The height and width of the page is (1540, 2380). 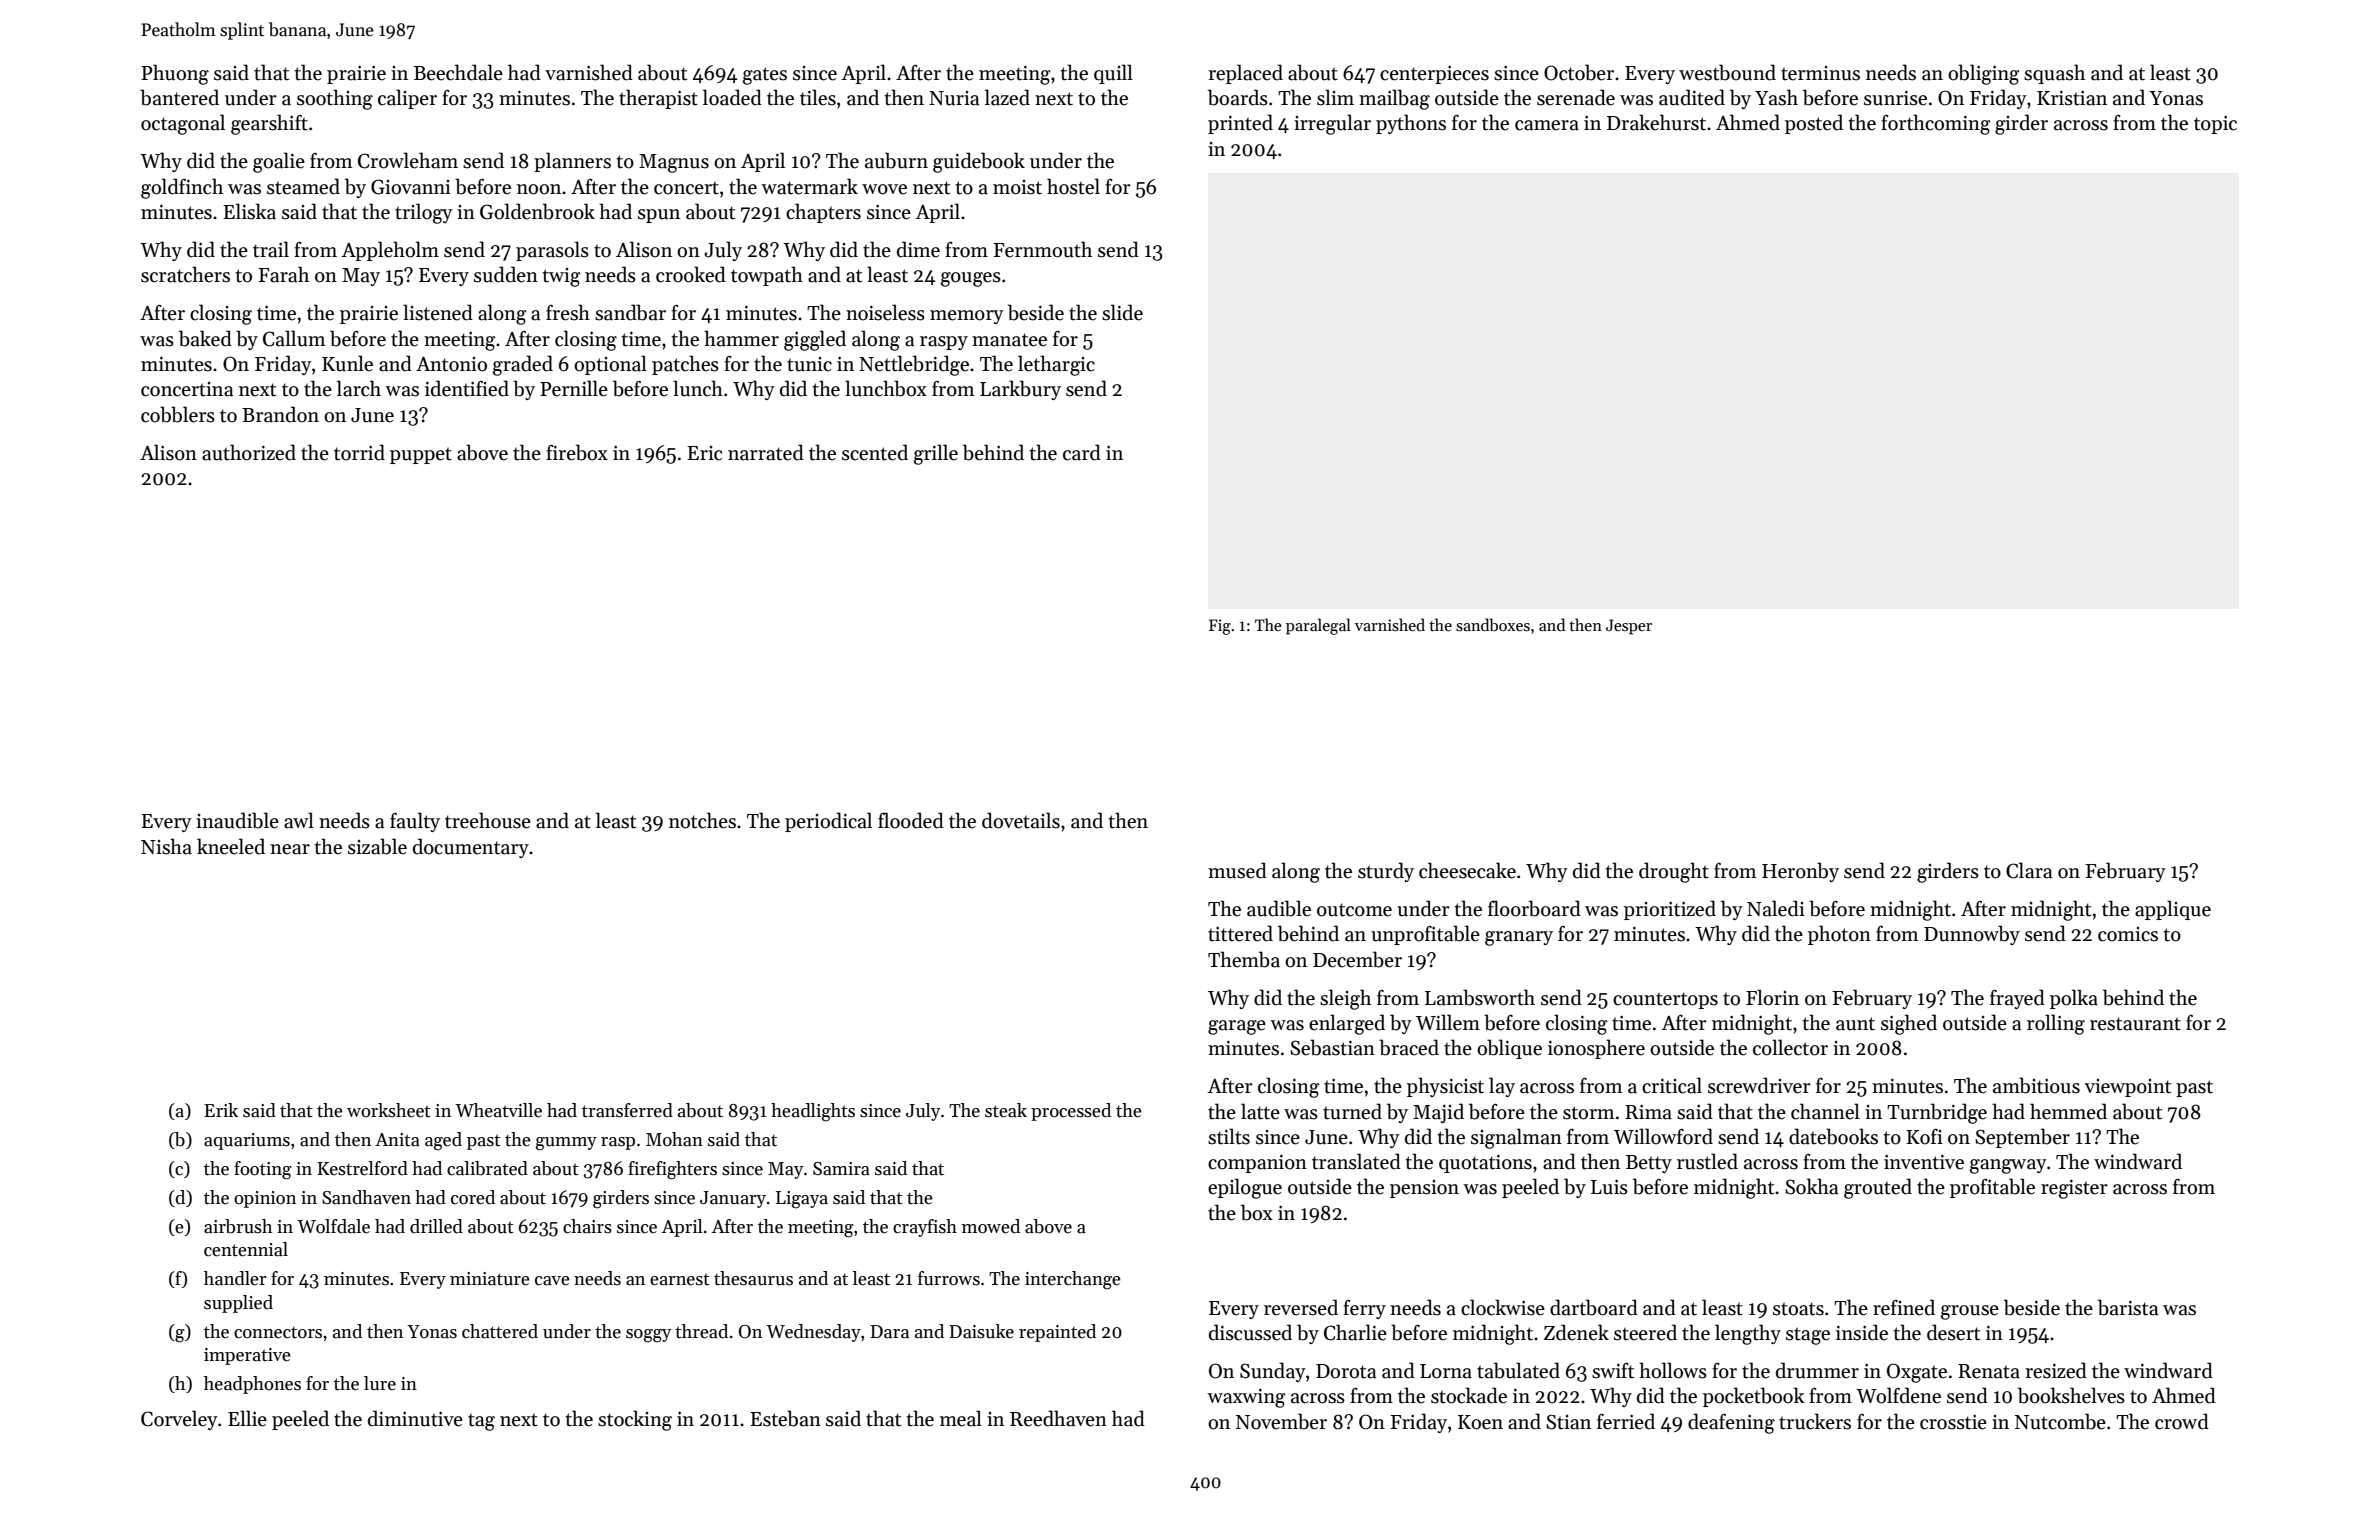 I want to click on applique, so click(x=2173, y=910).
